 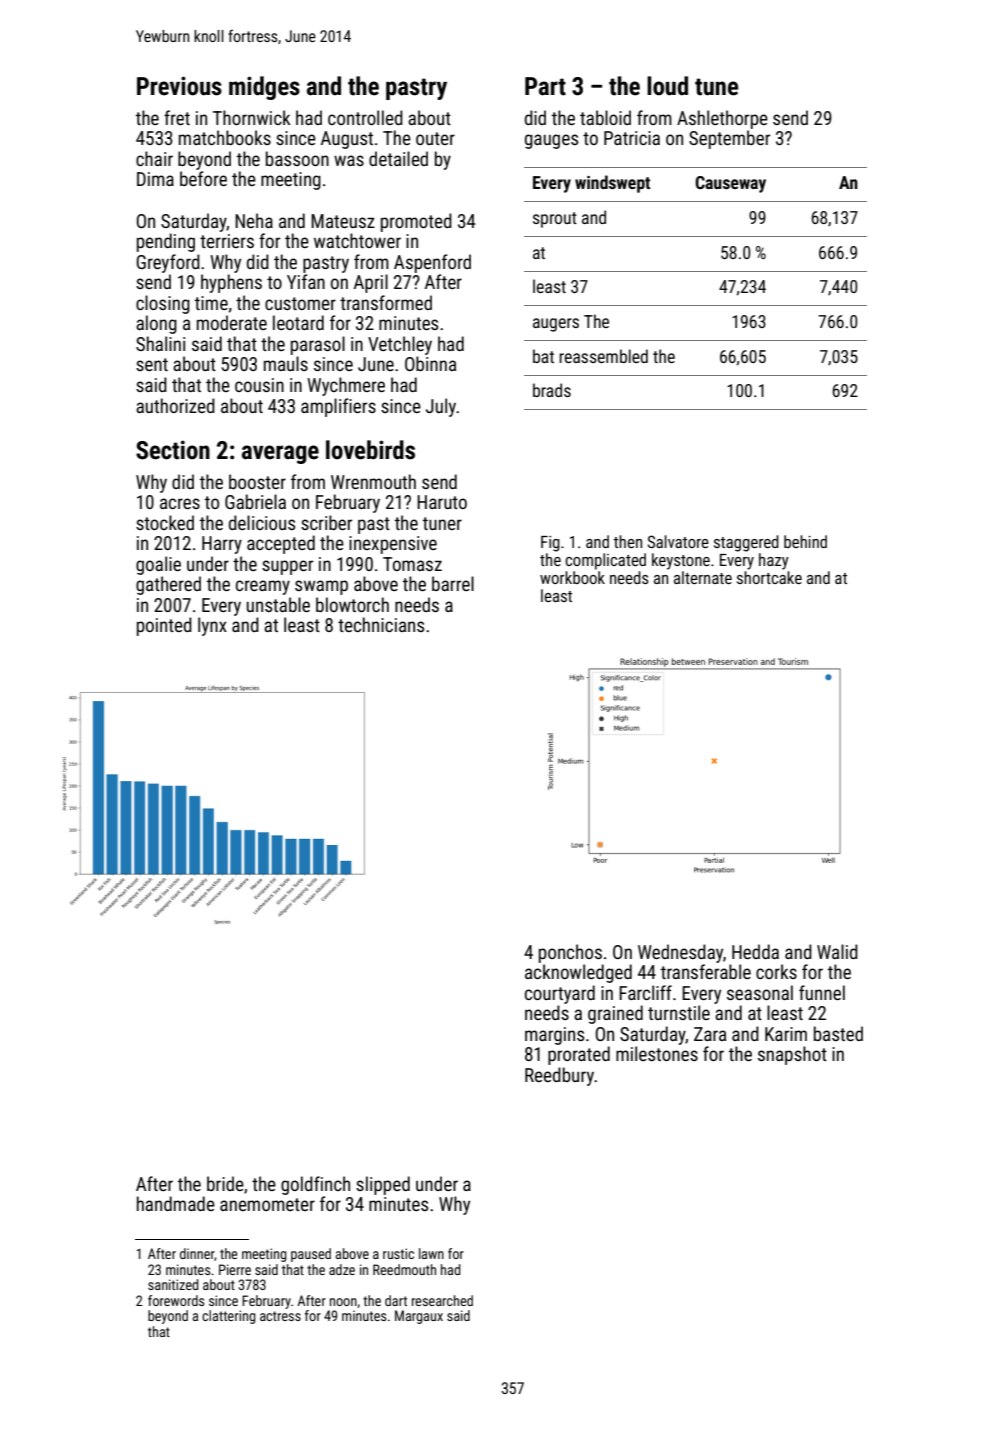 I want to click on milestones, so click(x=657, y=1053).
